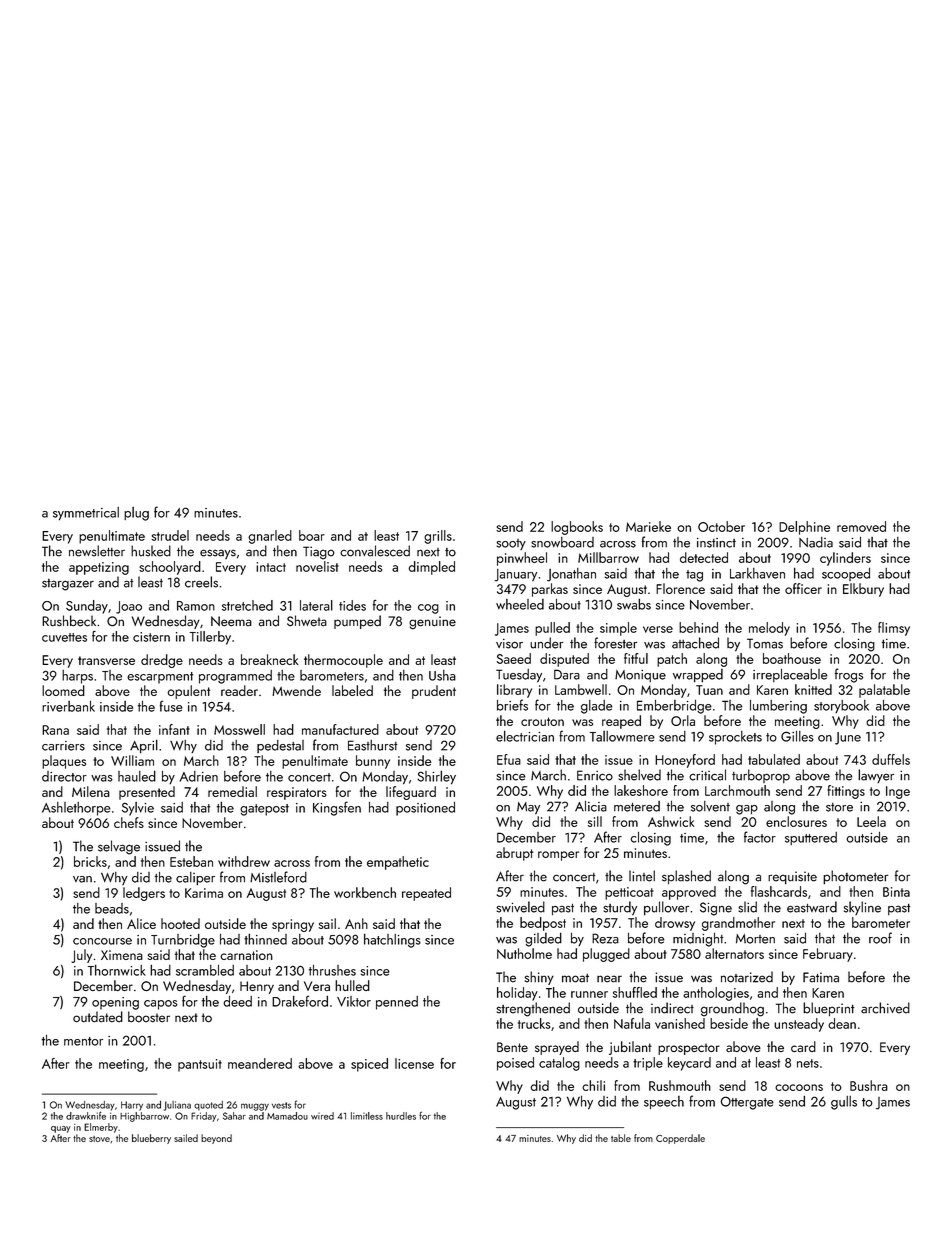 The height and width of the document is (1233, 952). What do you see at coordinates (716, 543) in the document?
I see `instinct` at bounding box center [716, 543].
